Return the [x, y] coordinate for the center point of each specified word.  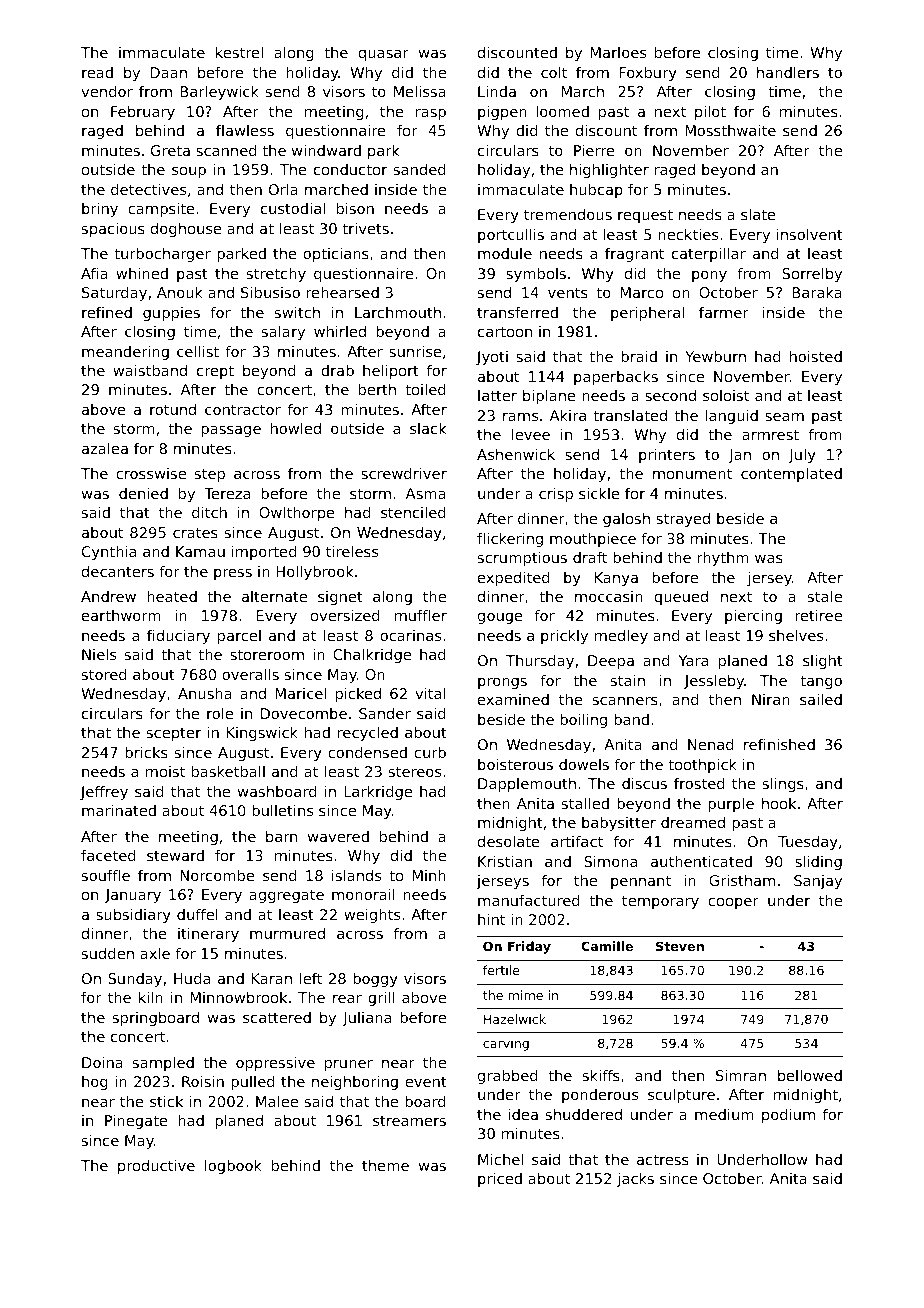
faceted [108, 855]
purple [731, 805]
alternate [274, 596]
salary [283, 333]
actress [663, 1159]
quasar [384, 55]
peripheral [647, 314]
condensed [367, 752]
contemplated [791, 475]
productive [156, 1167]
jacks [635, 1180]
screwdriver [404, 473]
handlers [788, 72]
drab [337, 370]
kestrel [239, 52]
